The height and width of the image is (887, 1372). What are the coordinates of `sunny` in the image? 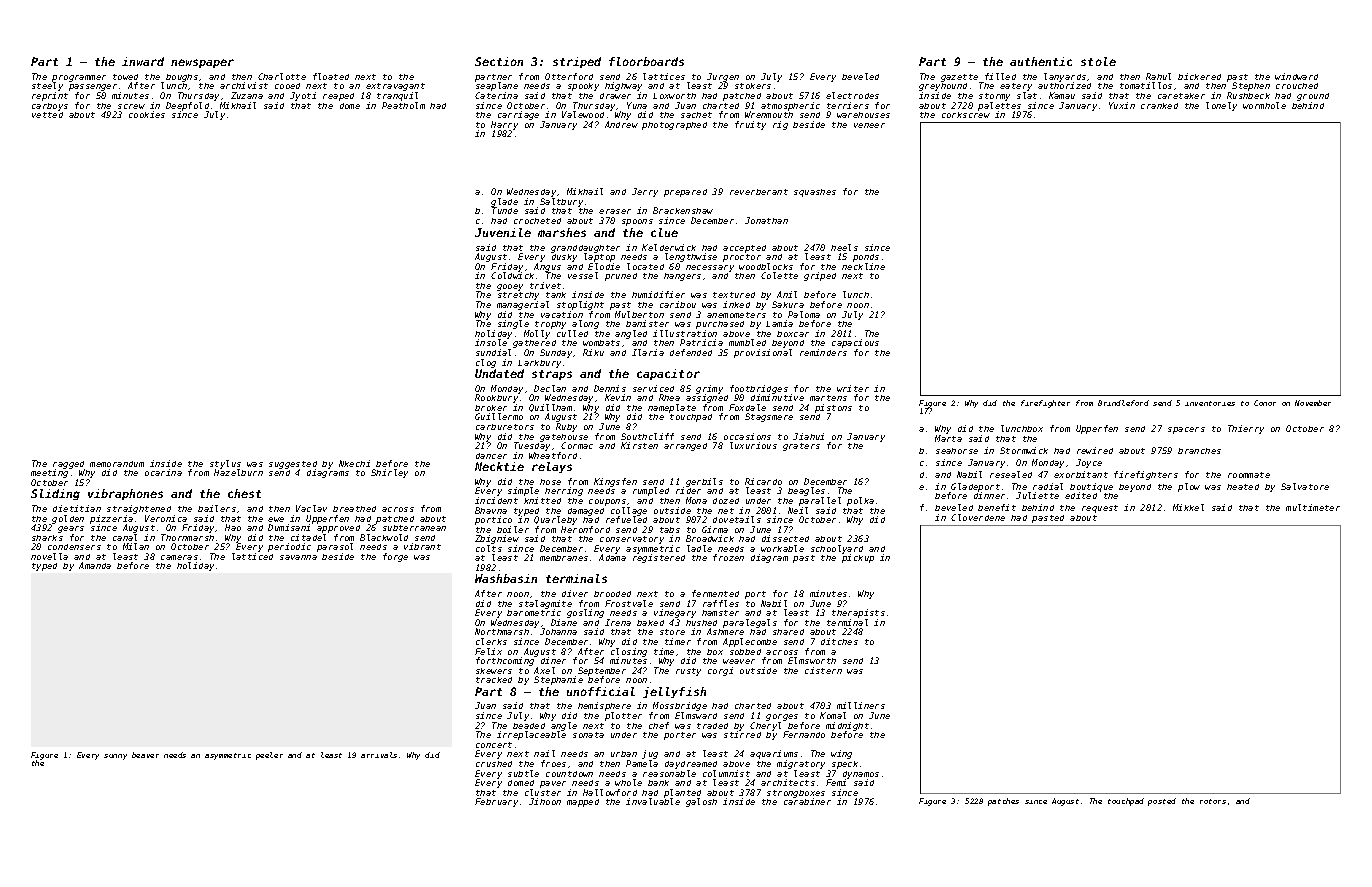 It's located at (115, 757).
